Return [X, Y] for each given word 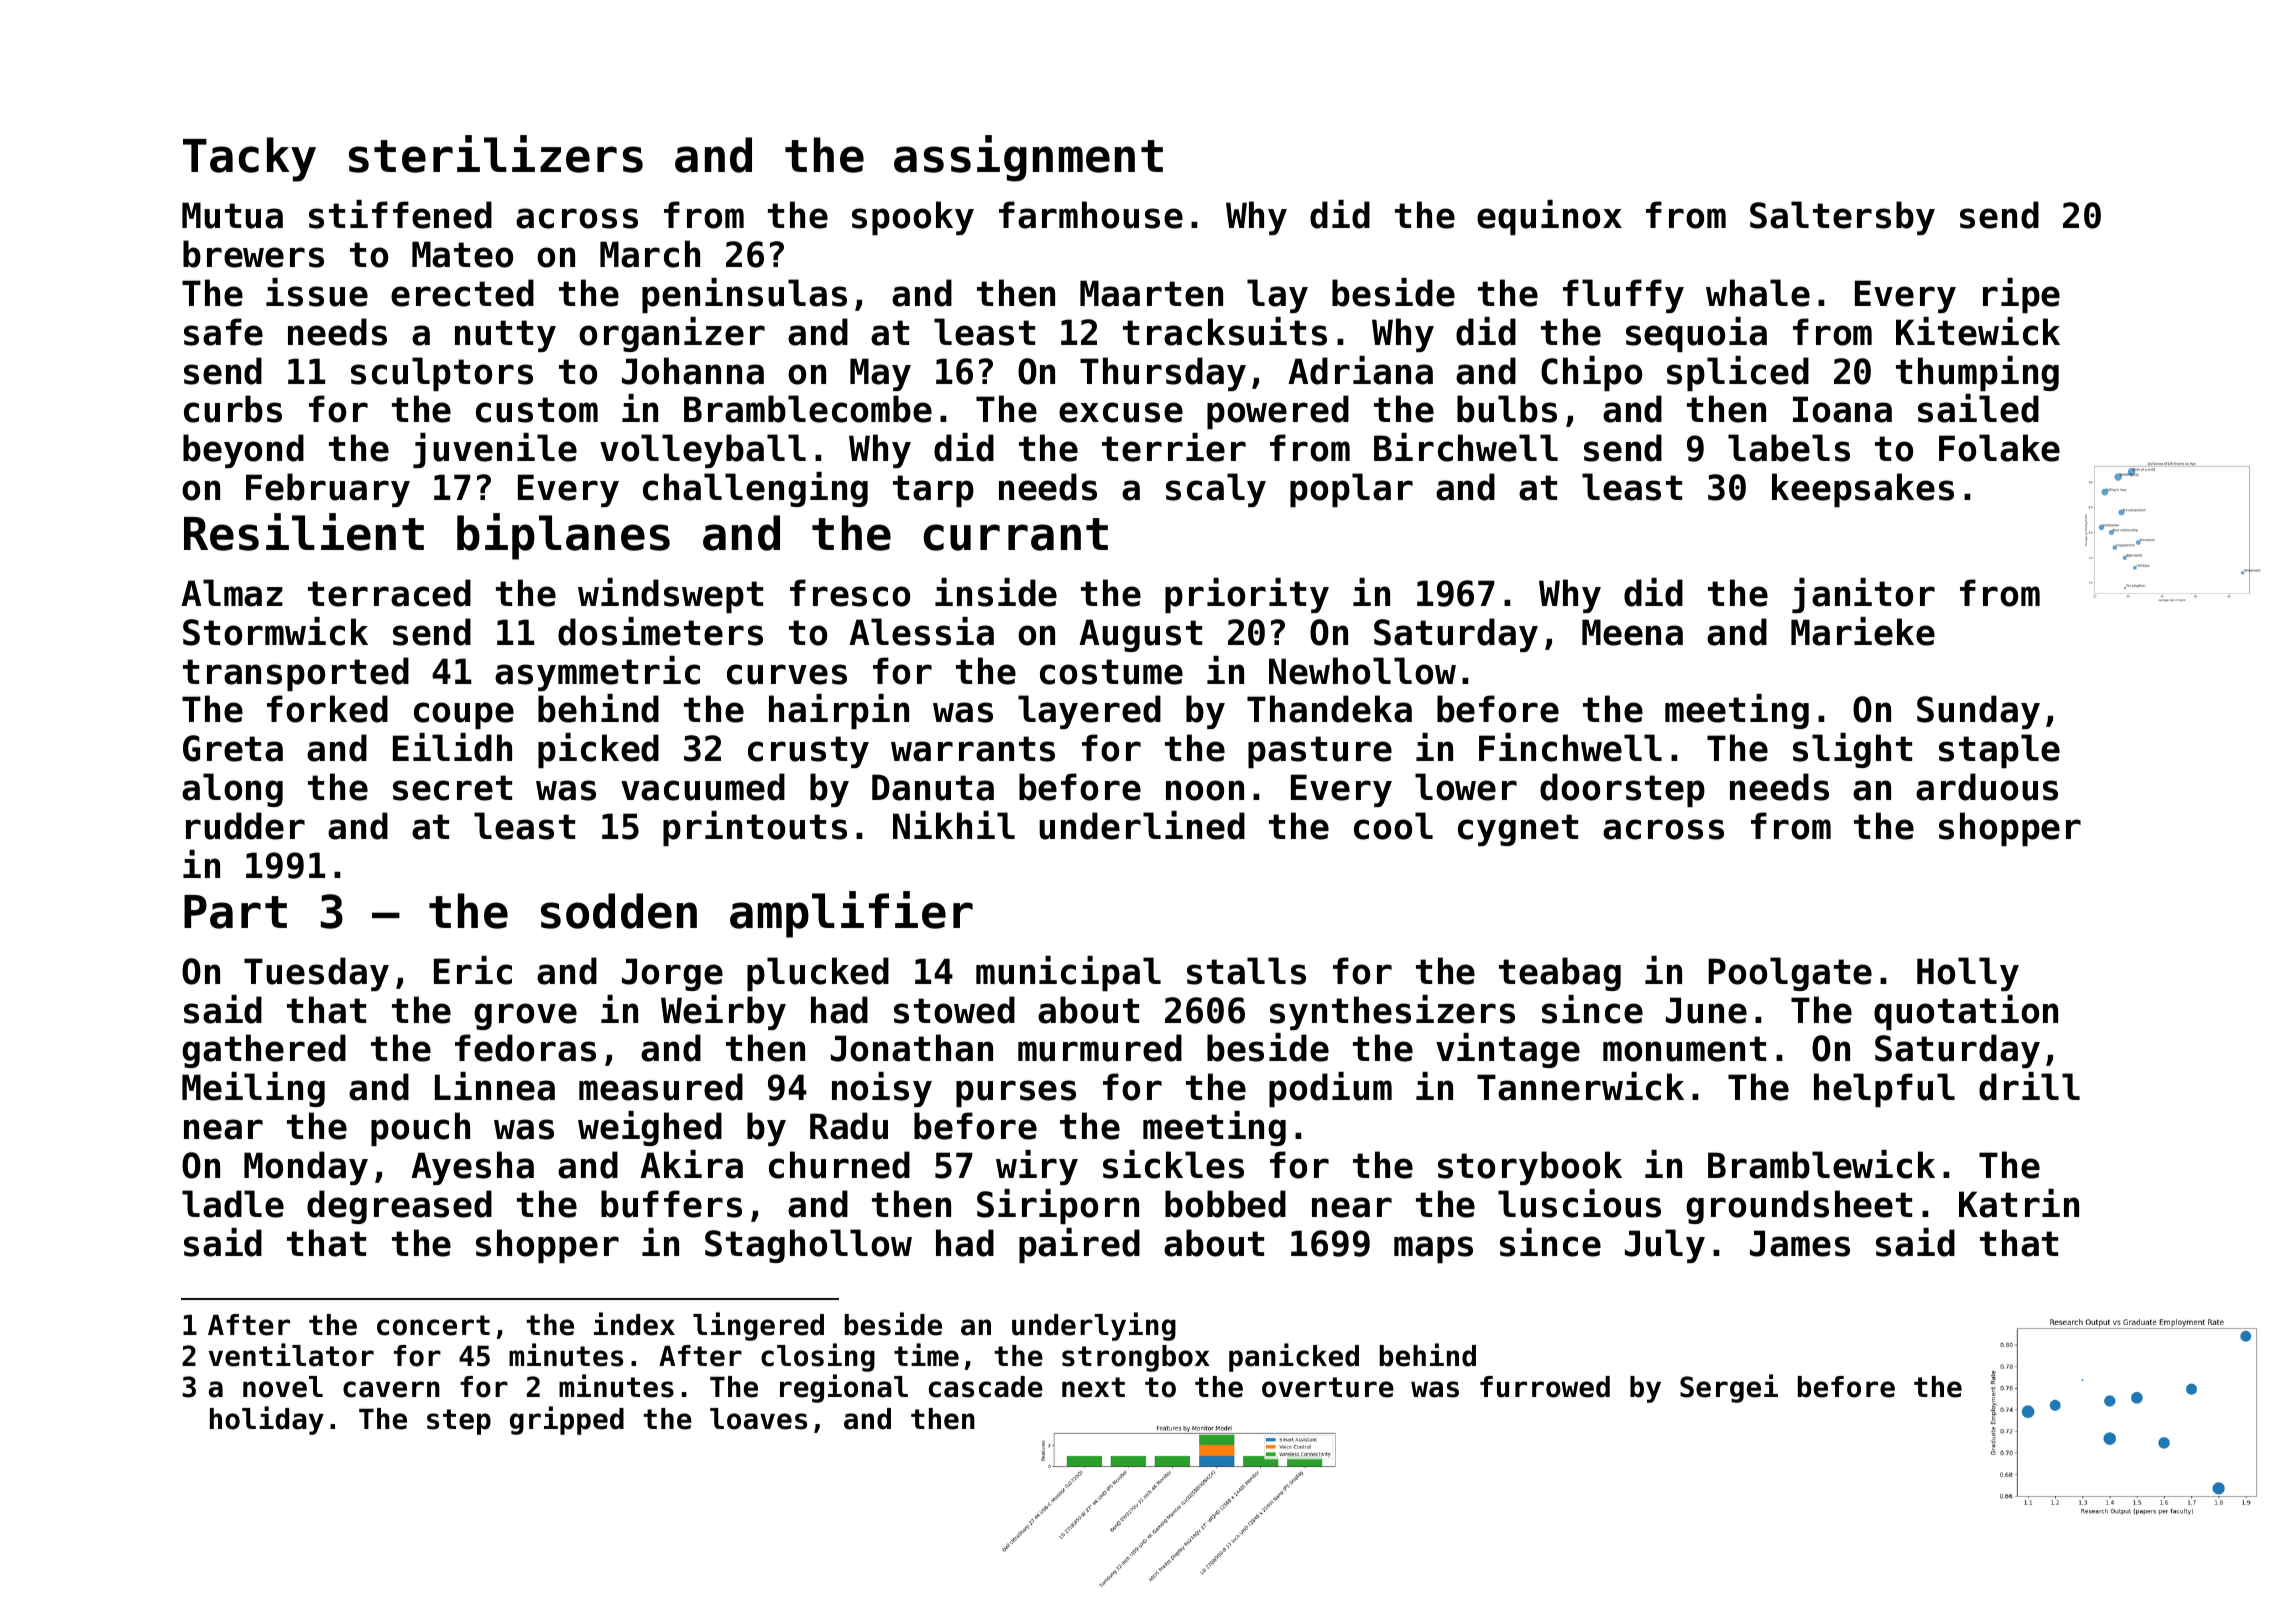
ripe [2021, 295]
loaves [758, 1419]
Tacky [249, 159]
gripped [567, 1420]
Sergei [1729, 1388]
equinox [1549, 217]
